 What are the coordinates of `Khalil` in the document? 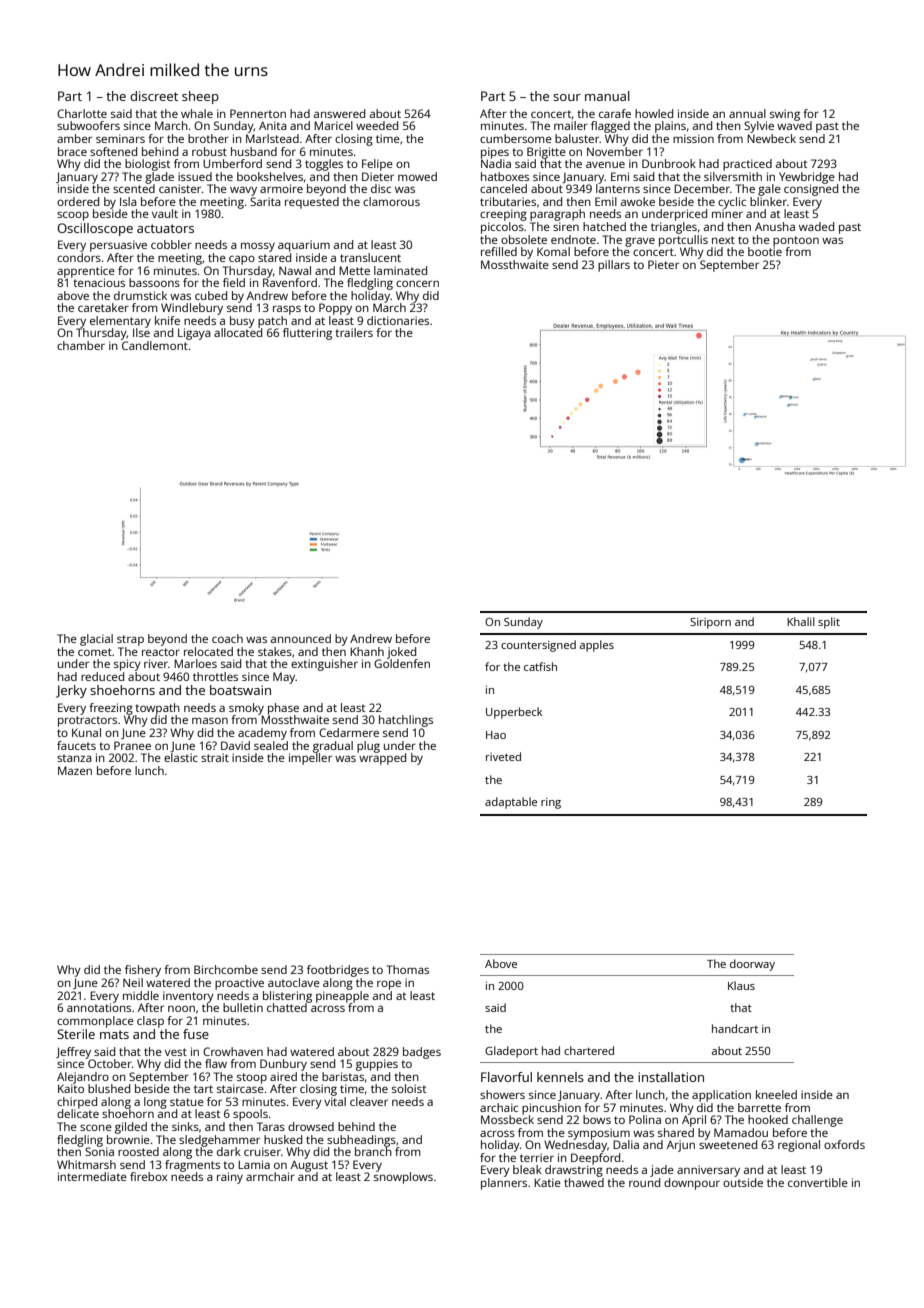 It's located at (801, 621).
